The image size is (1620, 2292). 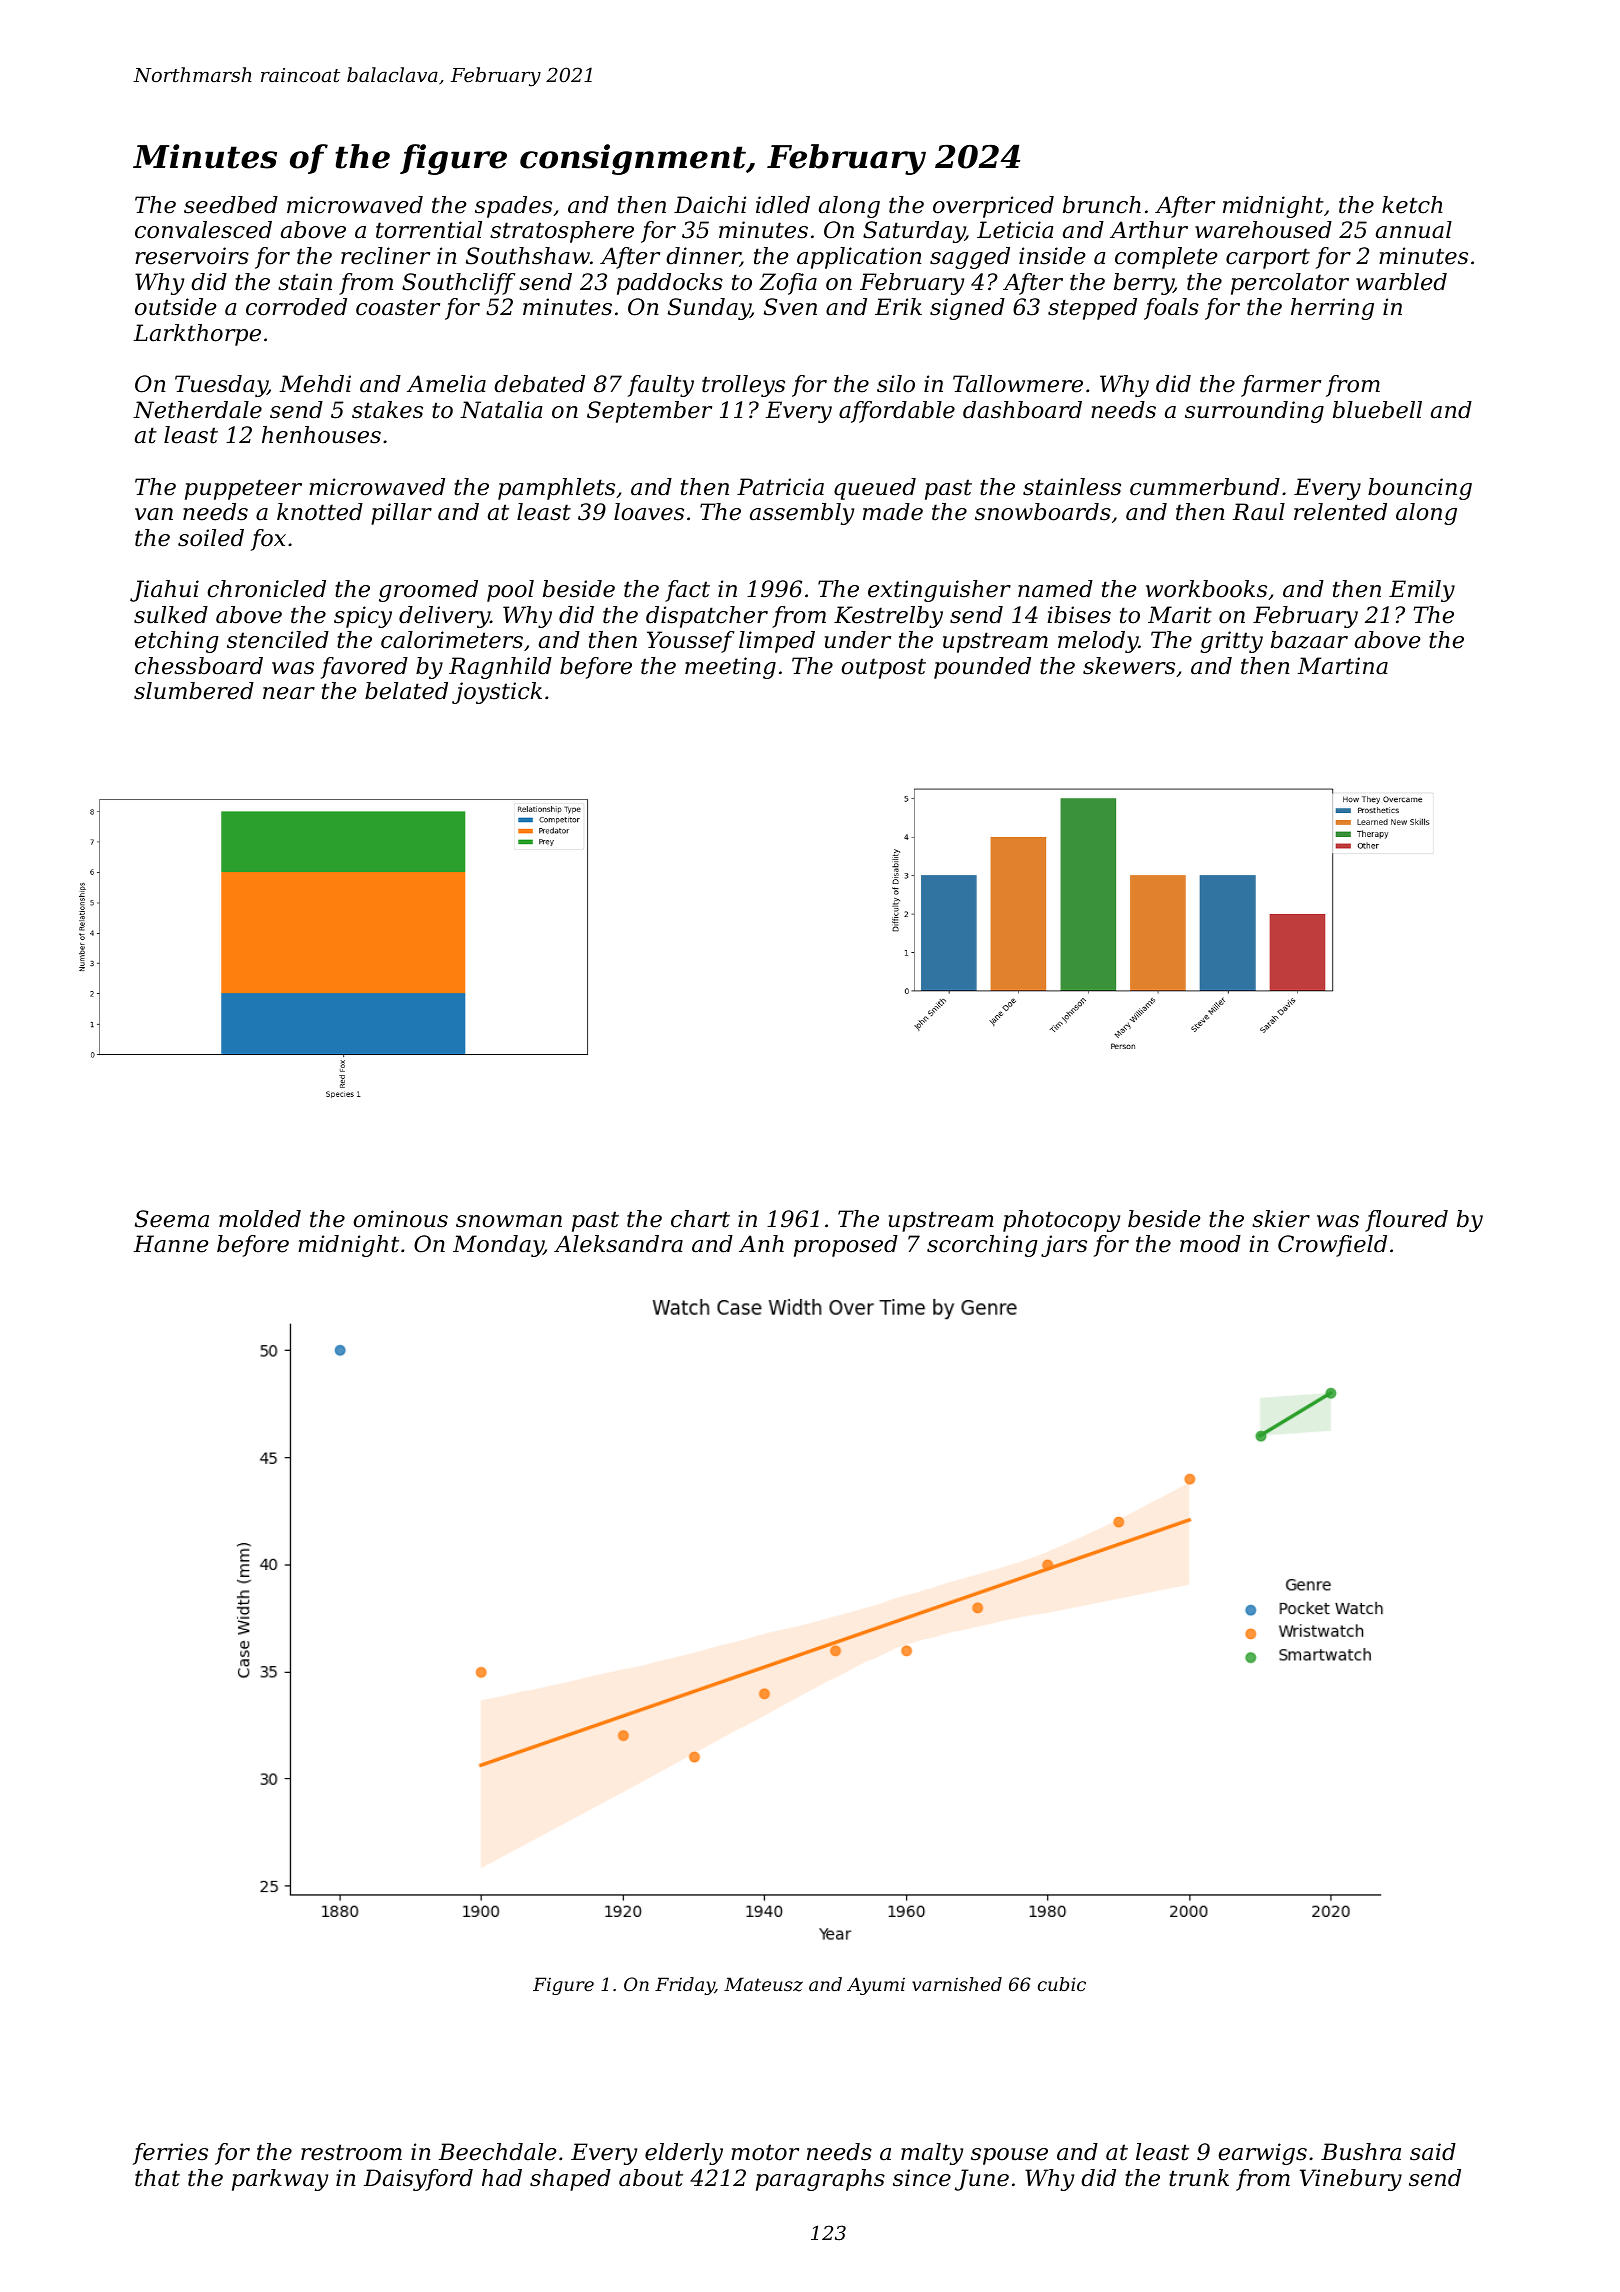 What do you see at coordinates (197, 335) in the document?
I see `Larkthorpe` at bounding box center [197, 335].
